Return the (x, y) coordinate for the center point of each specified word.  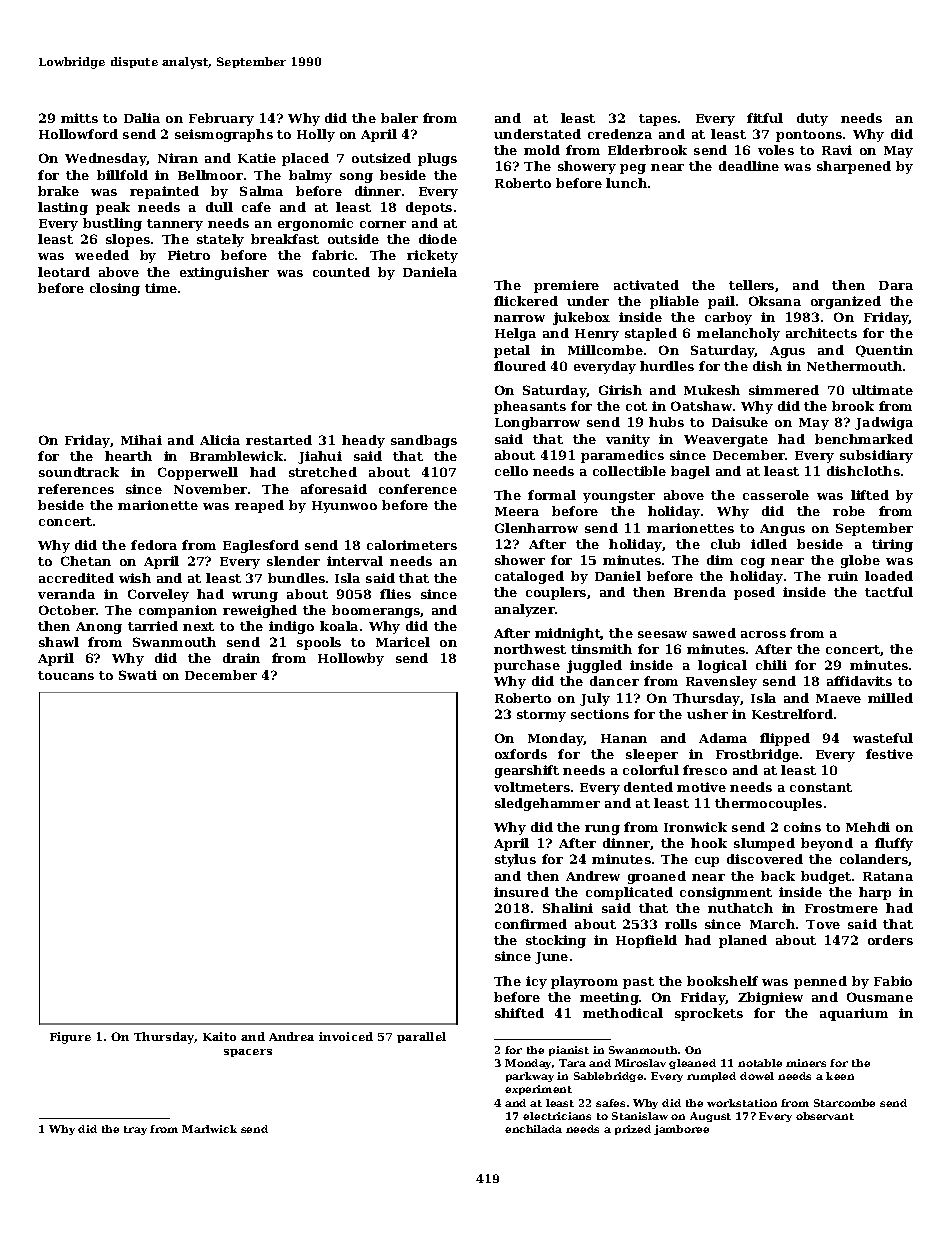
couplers (556, 593)
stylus (515, 860)
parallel (421, 1037)
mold (542, 150)
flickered (526, 301)
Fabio (893, 981)
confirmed (531, 924)
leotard (64, 272)
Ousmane (880, 997)
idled (769, 544)
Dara (896, 285)
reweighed (260, 611)
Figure (70, 1038)
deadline (749, 166)
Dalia (142, 118)
